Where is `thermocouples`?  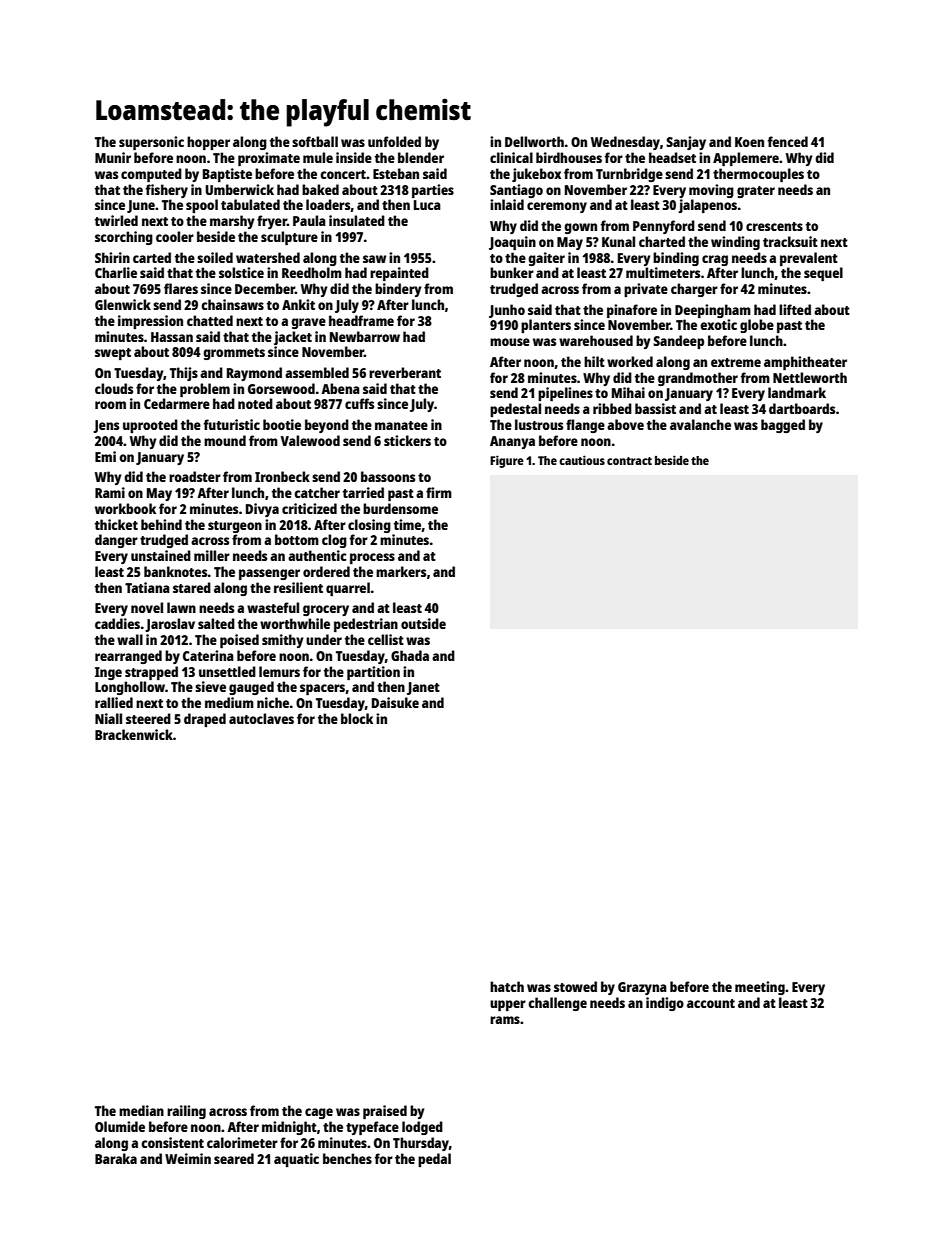 thermocouples is located at coordinates (758, 175).
